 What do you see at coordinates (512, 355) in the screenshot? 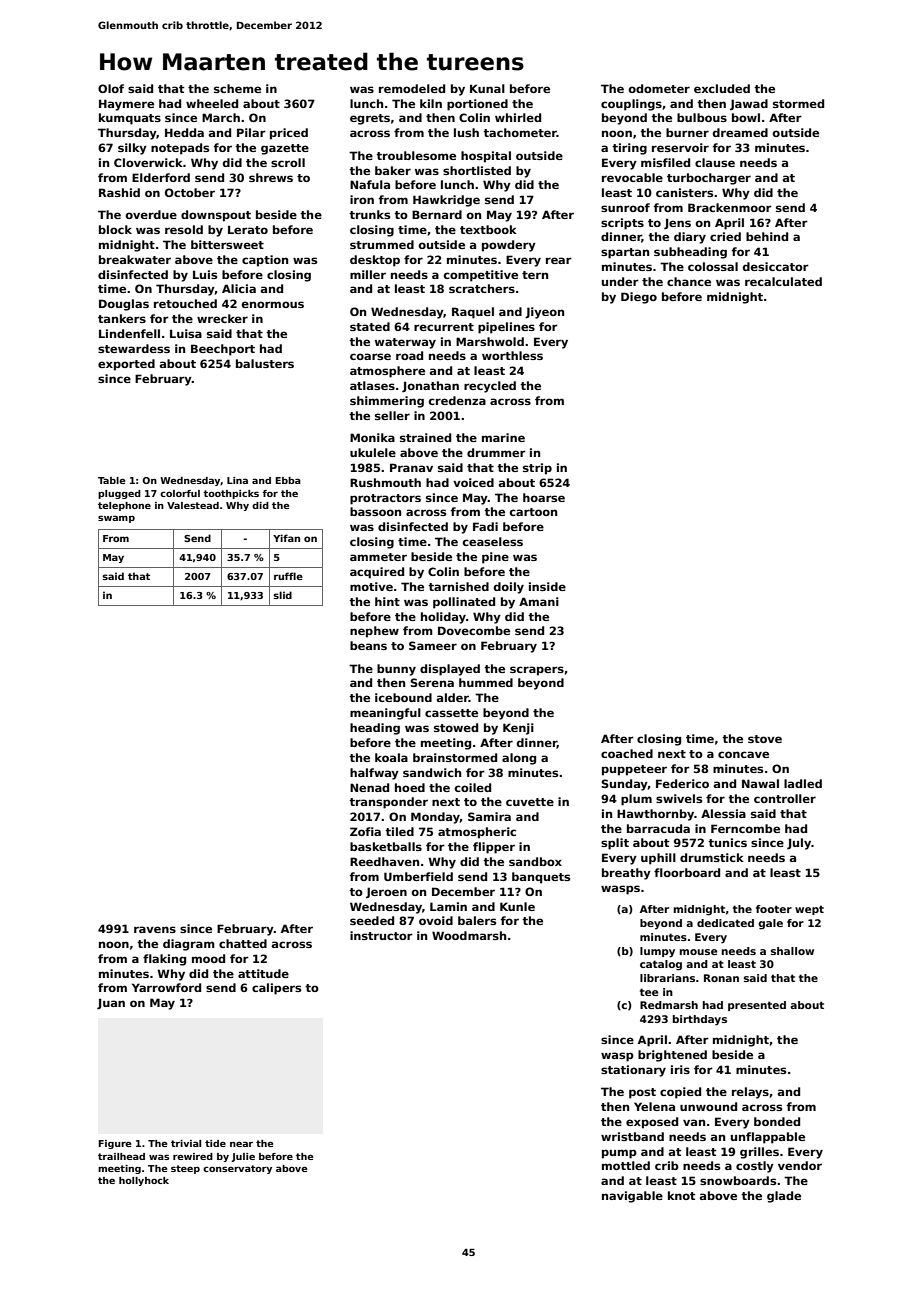
I see `worthless` at bounding box center [512, 355].
